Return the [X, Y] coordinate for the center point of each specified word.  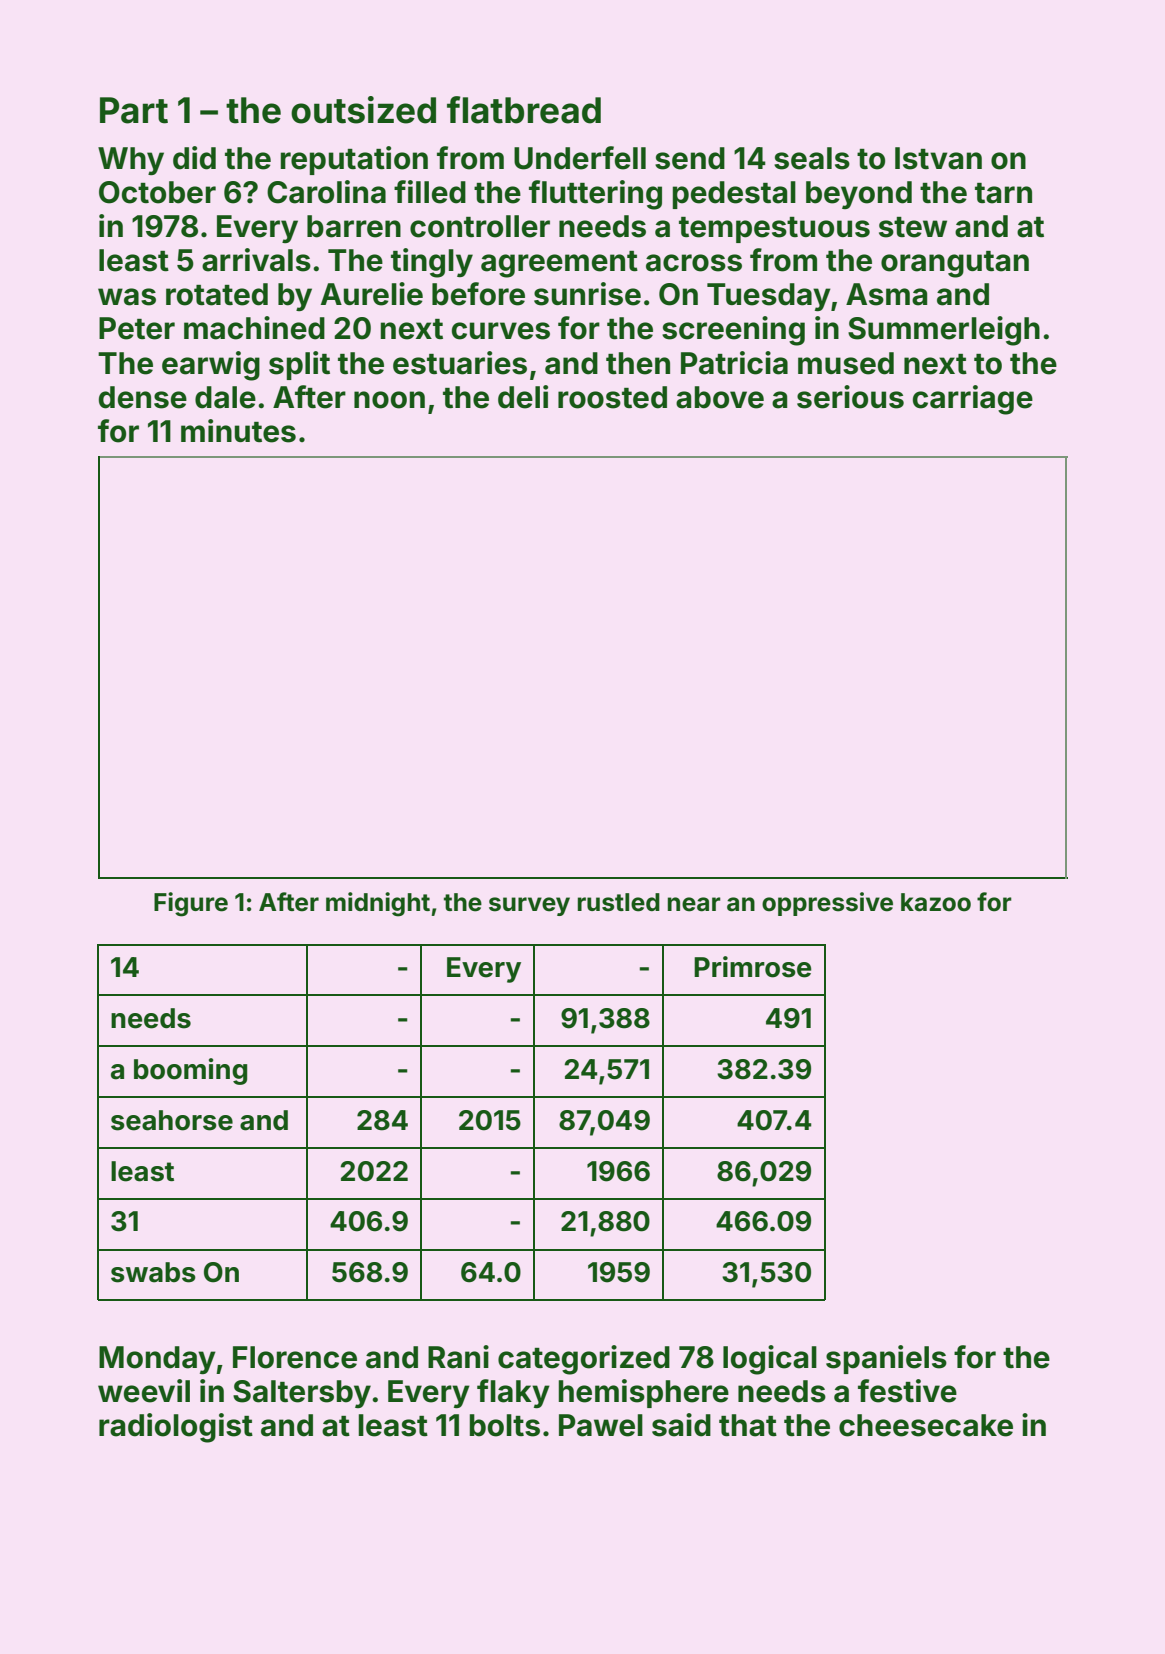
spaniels [886, 1359]
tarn [1003, 193]
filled [430, 192]
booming [190, 1071]
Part [134, 110]
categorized [584, 1360]
